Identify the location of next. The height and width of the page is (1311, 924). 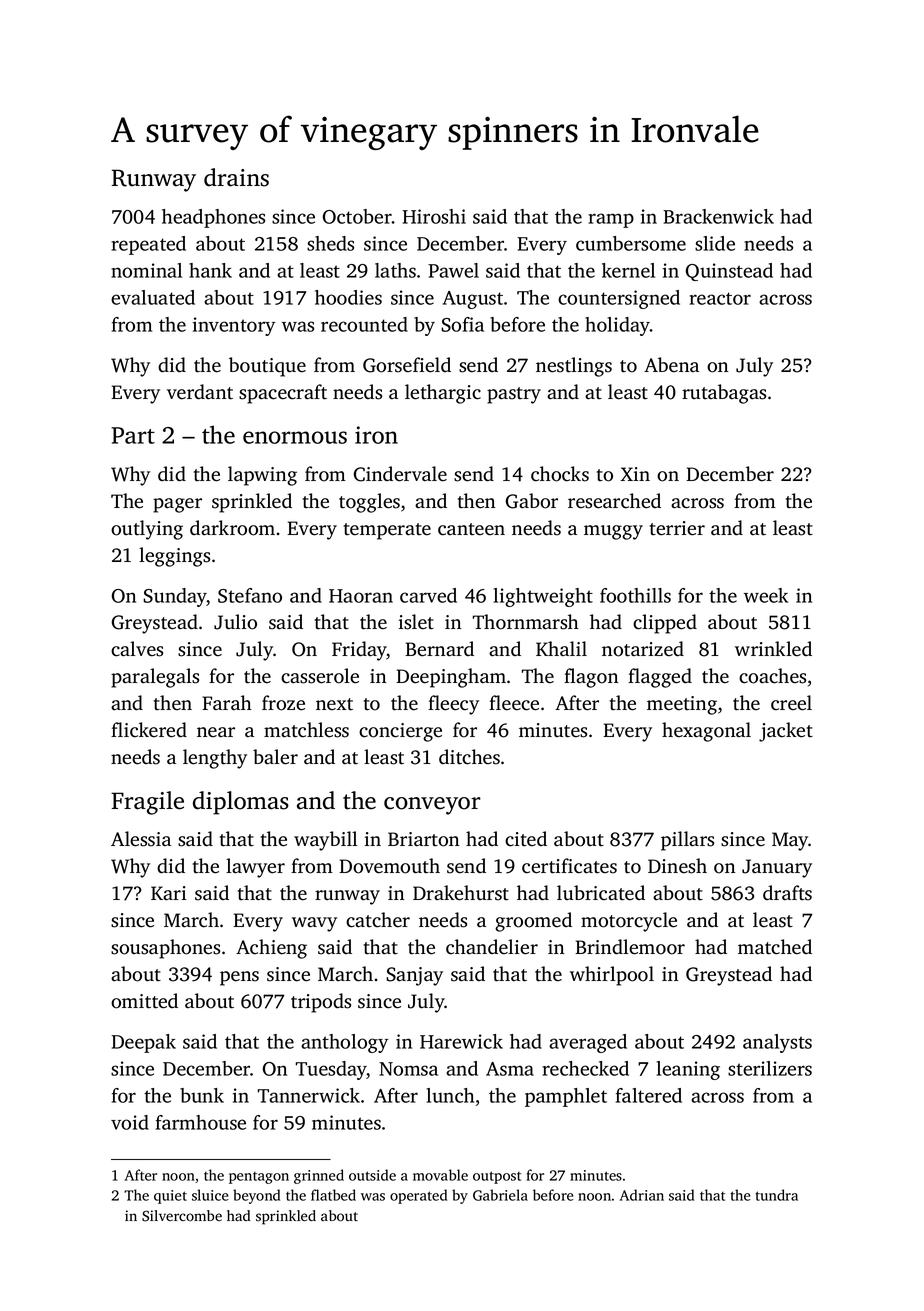
(334, 704).
